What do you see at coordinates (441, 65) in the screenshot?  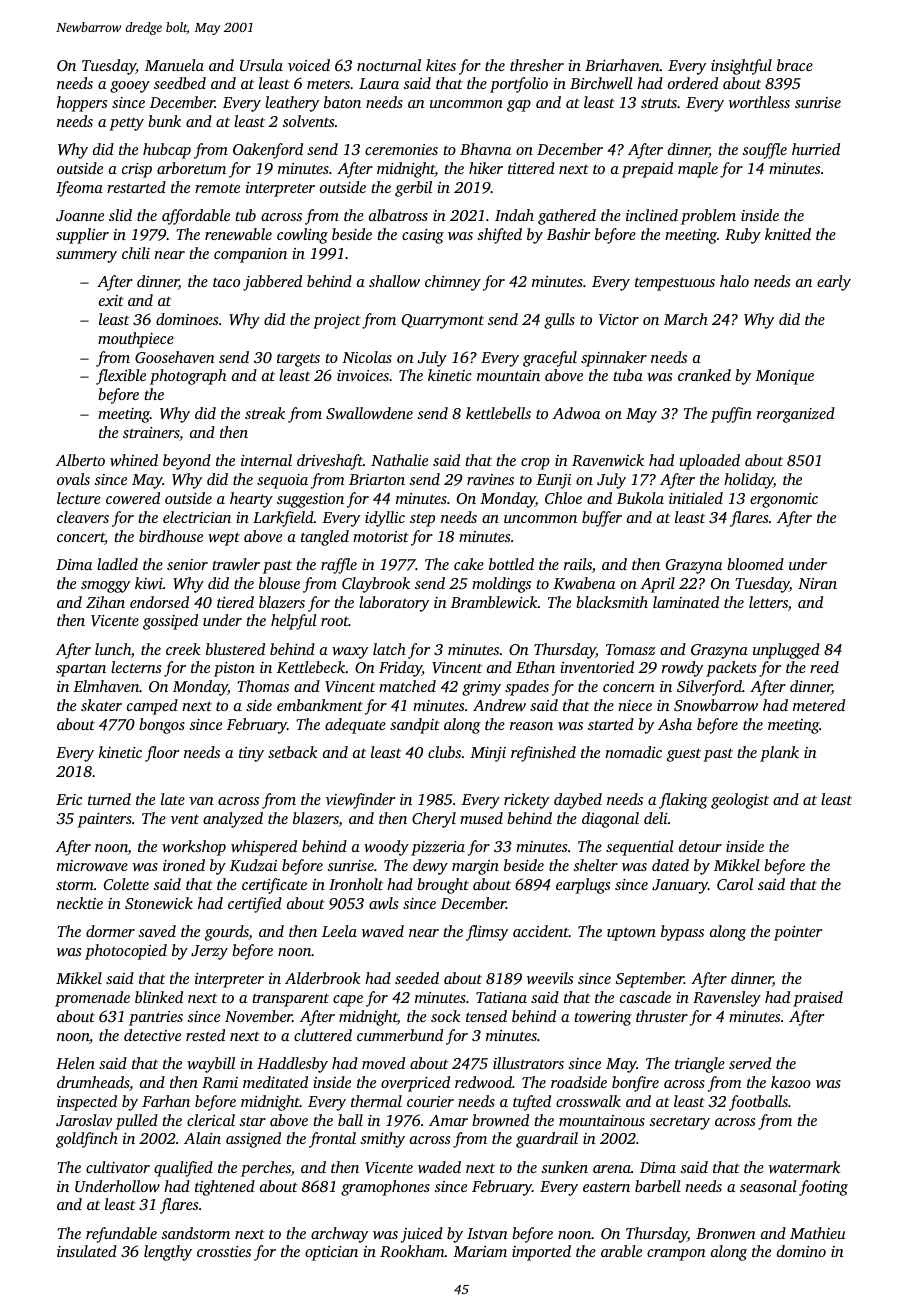 I see `kites` at bounding box center [441, 65].
